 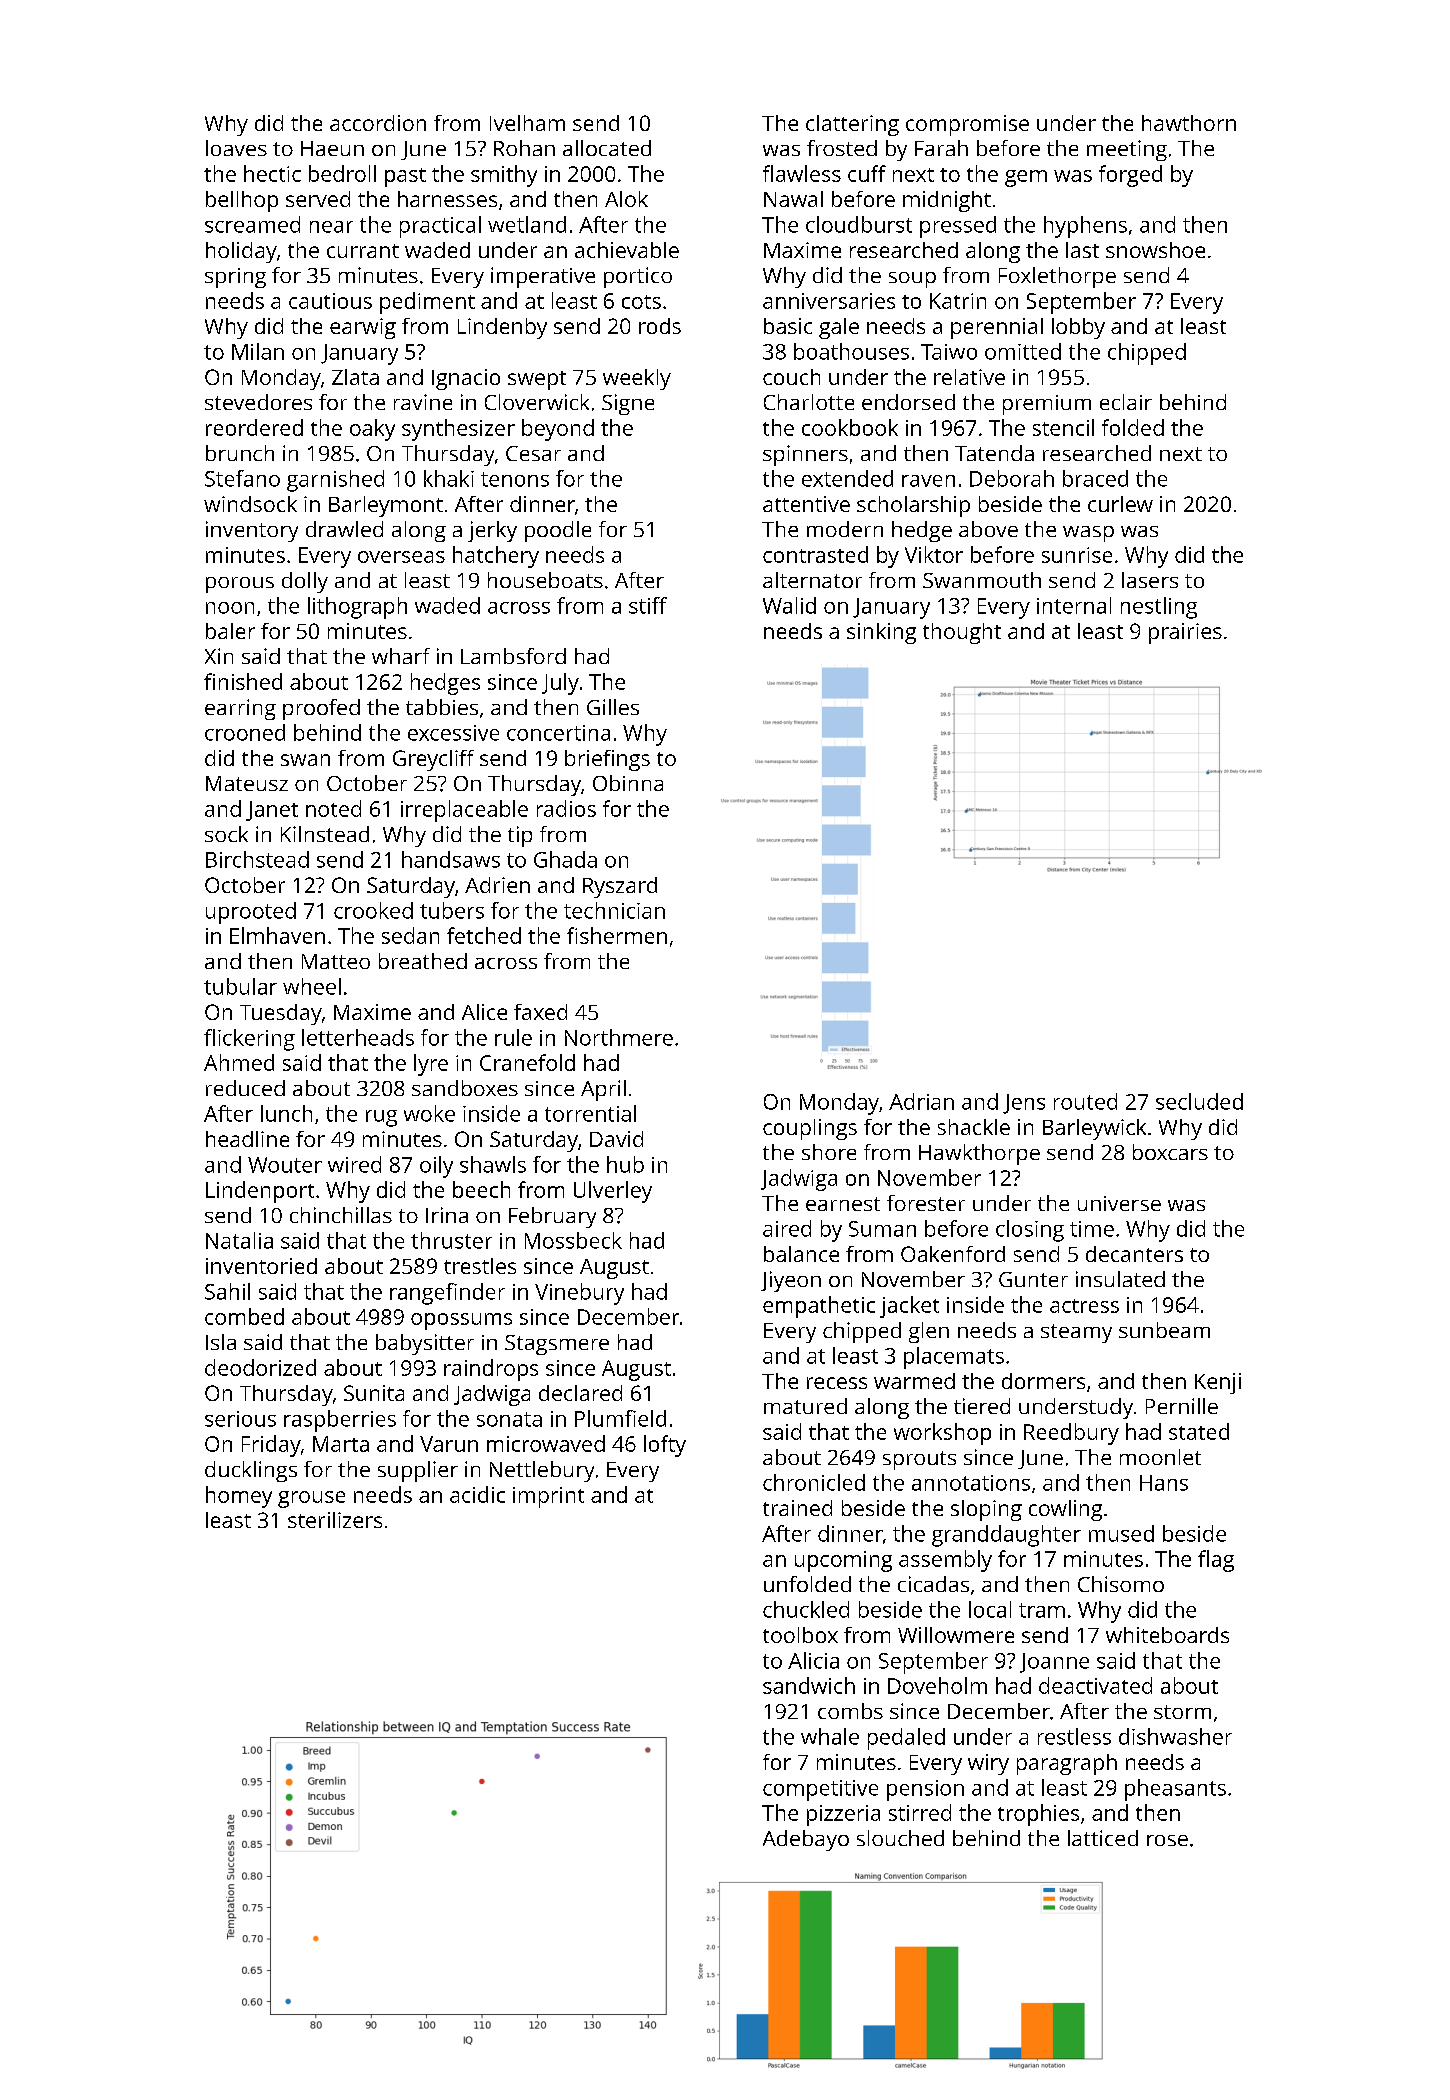 What do you see at coordinates (962, 633) in the image?
I see `thought` at bounding box center [962, 633].
